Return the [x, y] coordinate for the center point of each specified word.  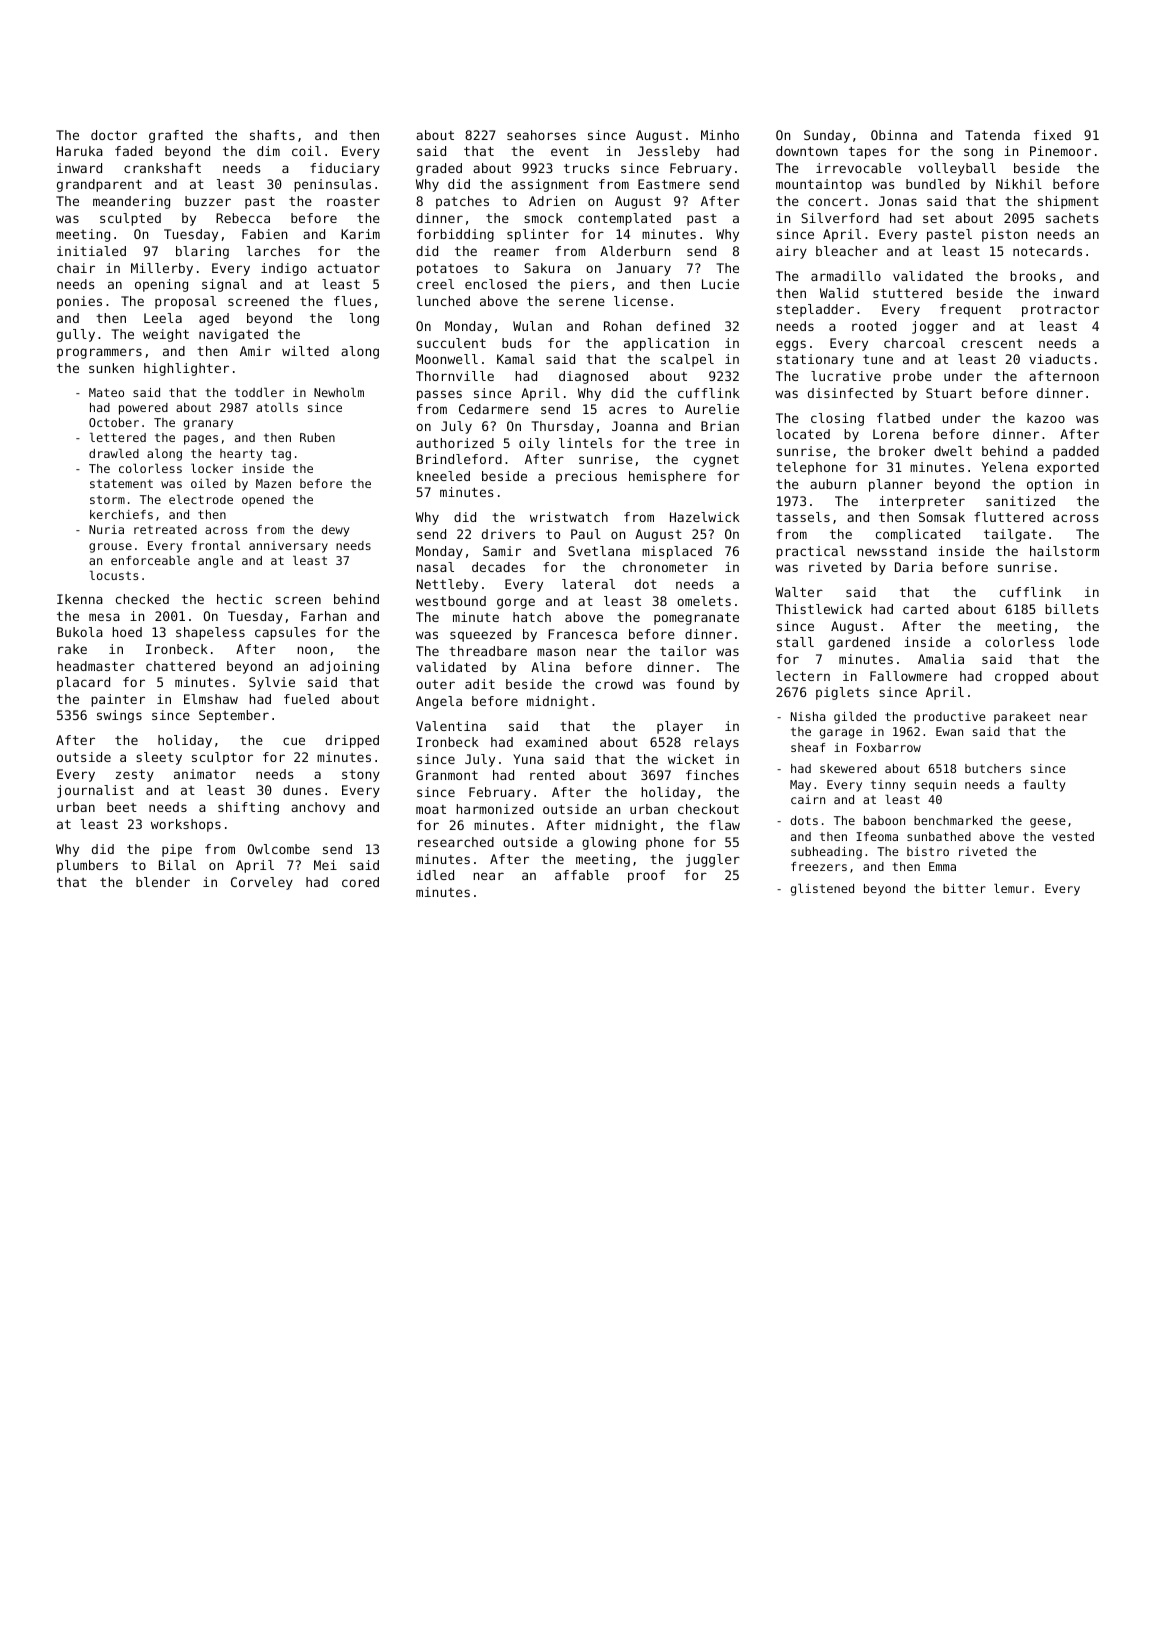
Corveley [262, 883]
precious [586, 477]
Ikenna [80, 599]
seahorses [541, 135]
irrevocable [858, 168]
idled [435, 875]
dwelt [953, 451]
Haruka [80, 151]
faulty [1044, 786]
